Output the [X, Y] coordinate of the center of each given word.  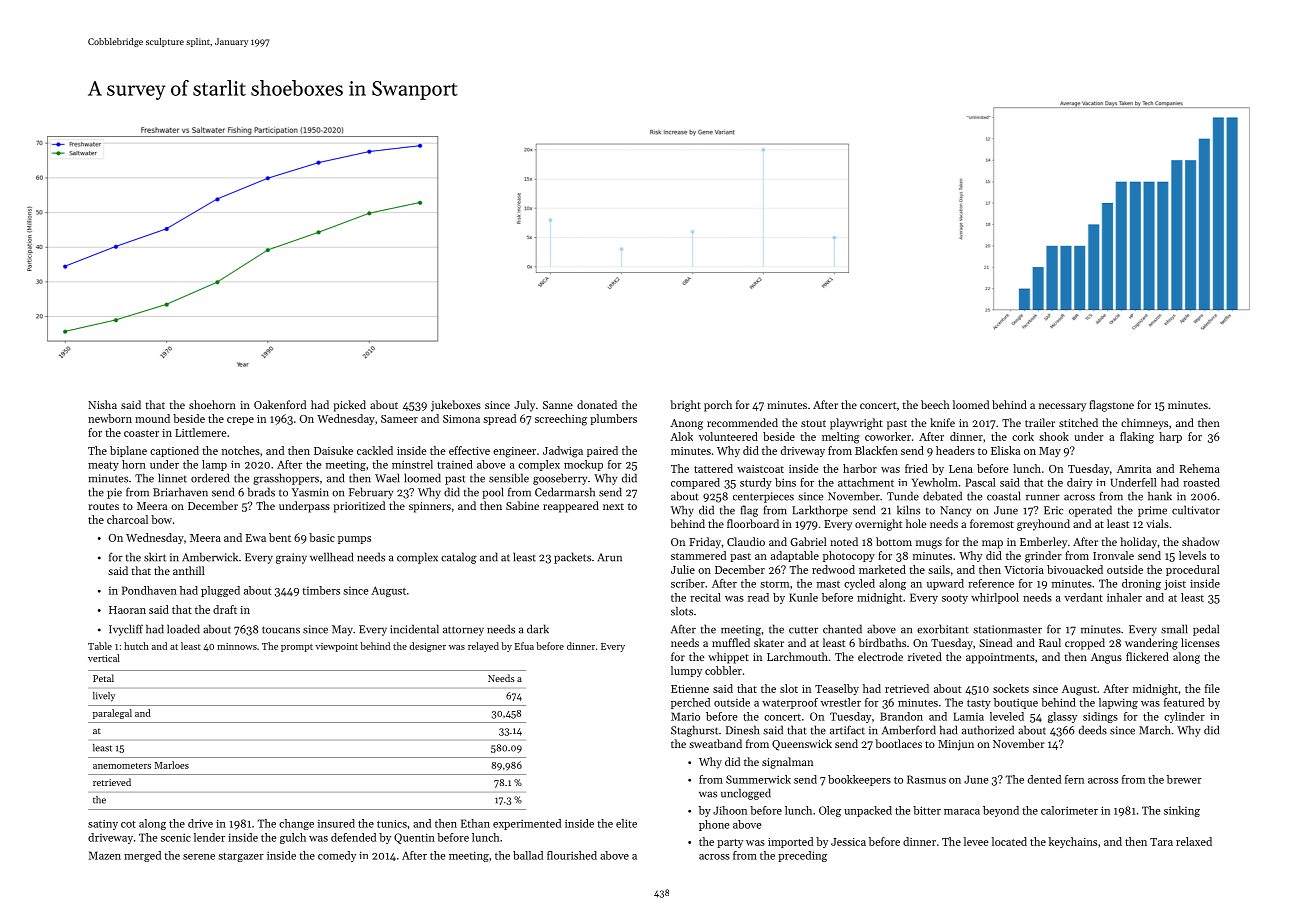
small [1174, 629]
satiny [103, 825]
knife [942, 422]
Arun [610, 557]
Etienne [690, 689]
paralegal [112, 714]
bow [161, 519]
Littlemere [201, 432]
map [992, 544]
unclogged [746, 794]
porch [718, 406]
